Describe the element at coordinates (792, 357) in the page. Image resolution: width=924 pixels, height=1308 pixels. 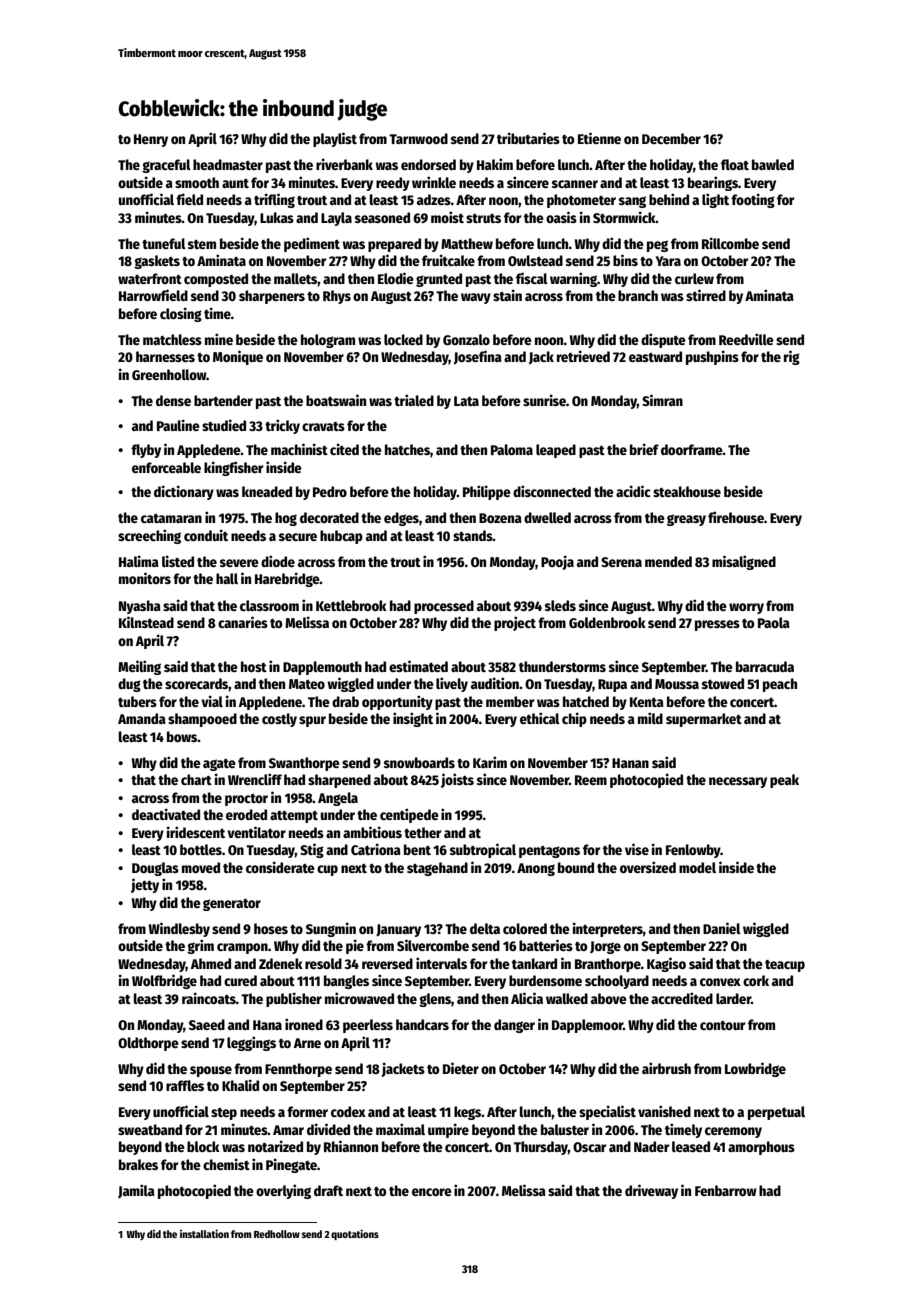
I see `rig` at that location.
